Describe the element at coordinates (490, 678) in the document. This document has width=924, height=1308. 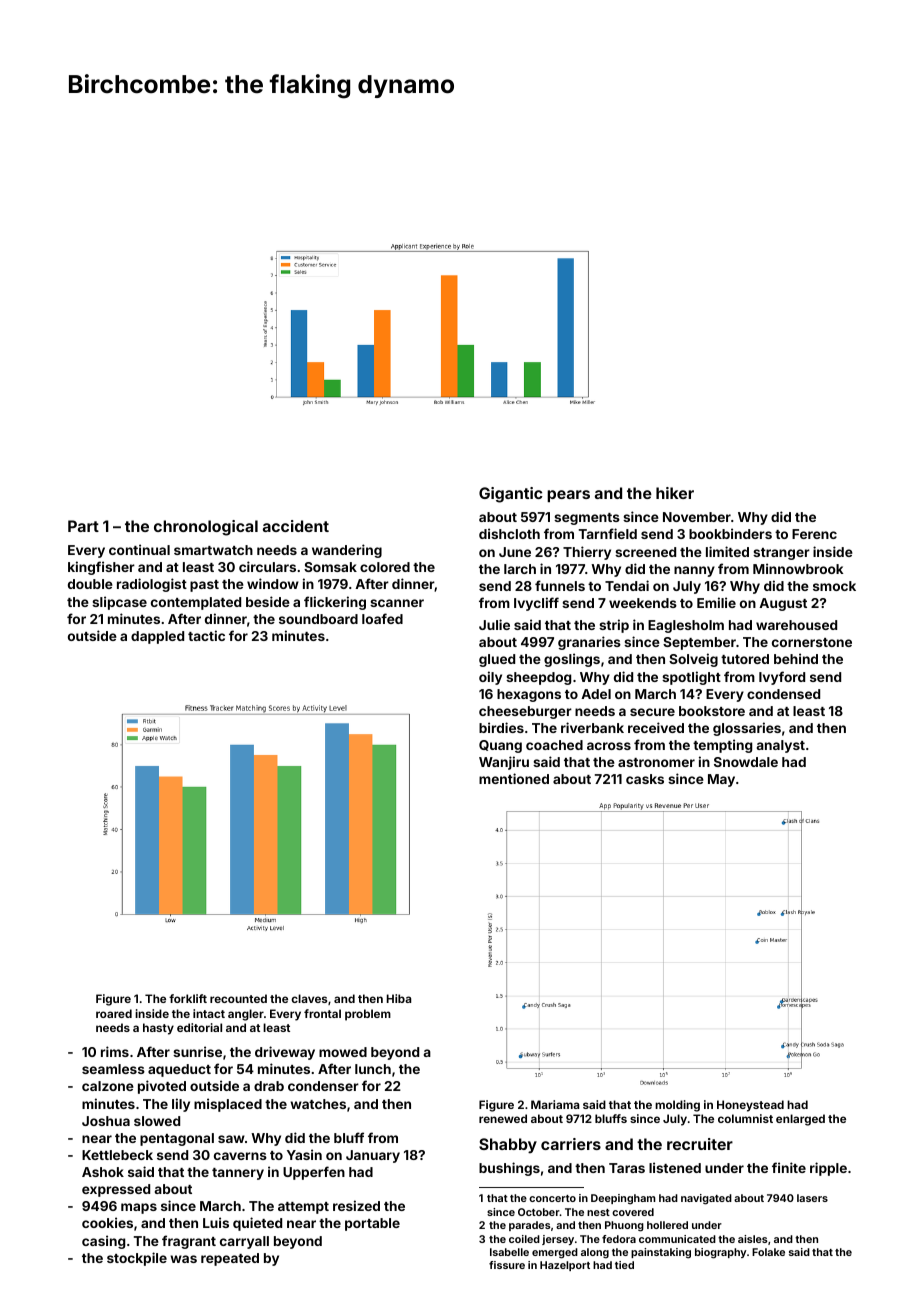
I see `oily` at that location.
